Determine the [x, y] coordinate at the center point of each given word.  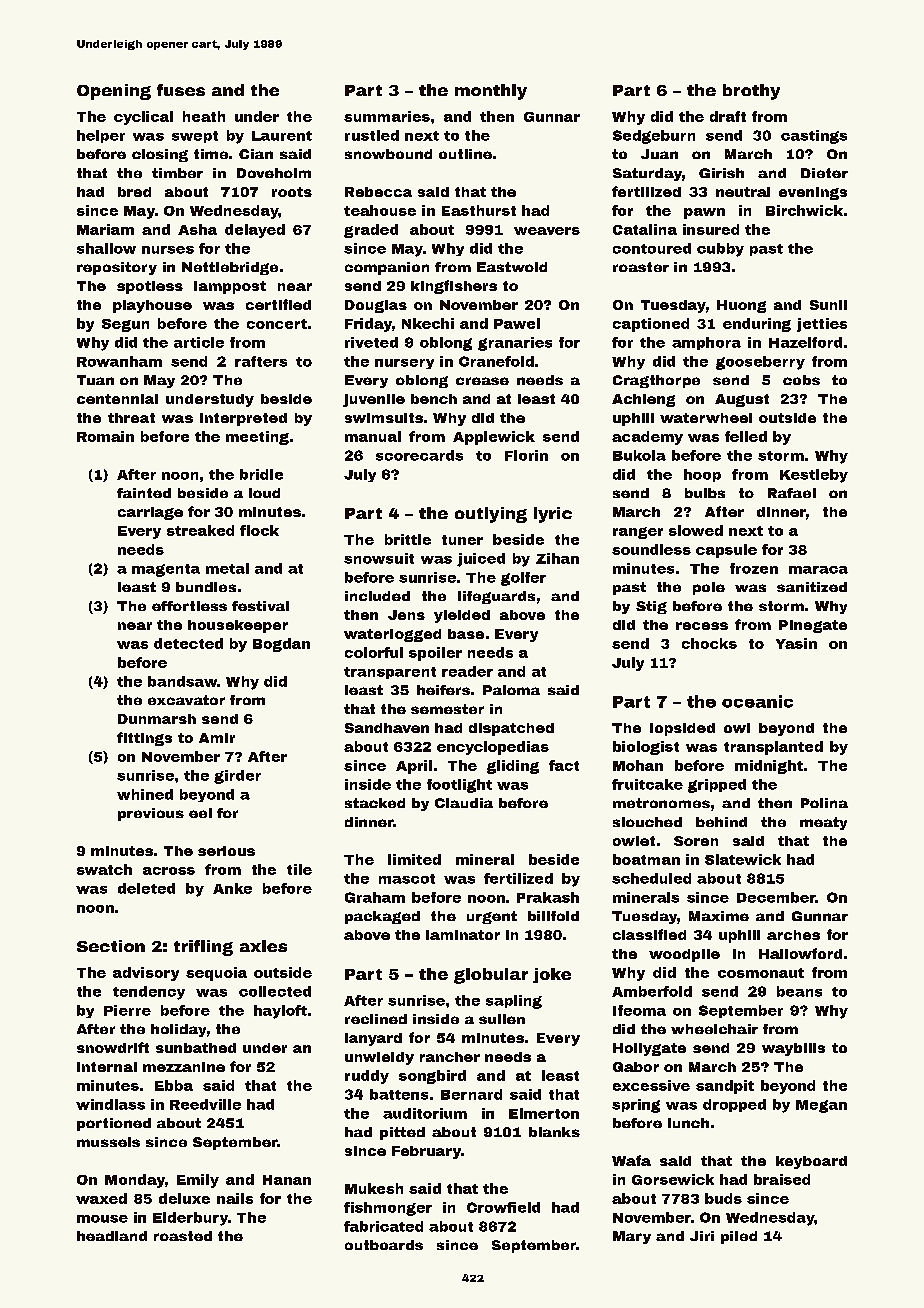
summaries [387, 116]
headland [112, 1236]
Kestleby [814, 476]
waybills [793, 1049]
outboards [384, 1245]
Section [111, 946]
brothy [751, 92]
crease [482, 381]
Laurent [282, 136]
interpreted [243, 419]
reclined [376, 1019]
